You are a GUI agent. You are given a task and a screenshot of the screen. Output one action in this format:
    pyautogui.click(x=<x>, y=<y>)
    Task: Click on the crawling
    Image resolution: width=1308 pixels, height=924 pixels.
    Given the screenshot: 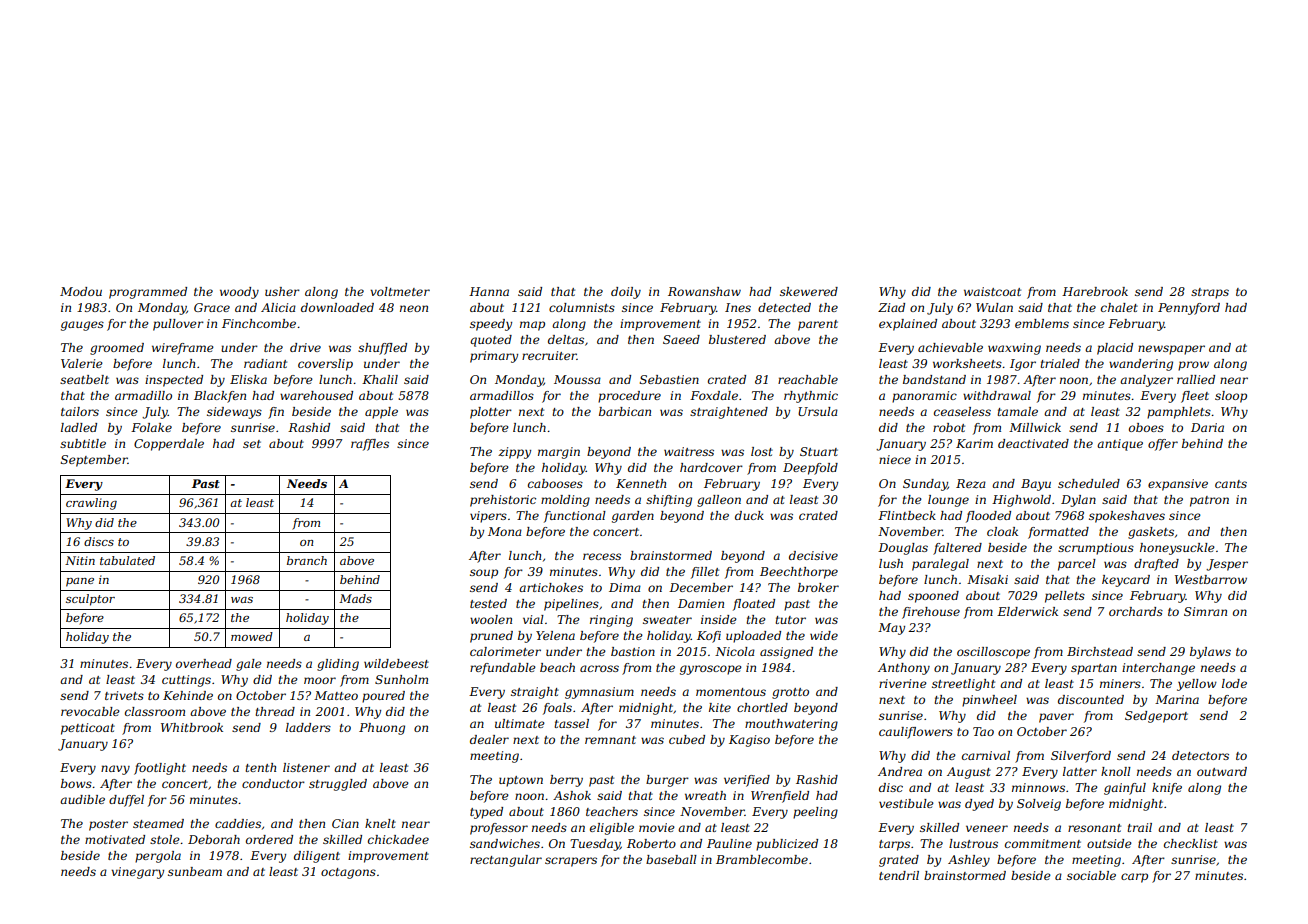 What is the action you would take?
    pyautogui.click(x=91, y=504)
